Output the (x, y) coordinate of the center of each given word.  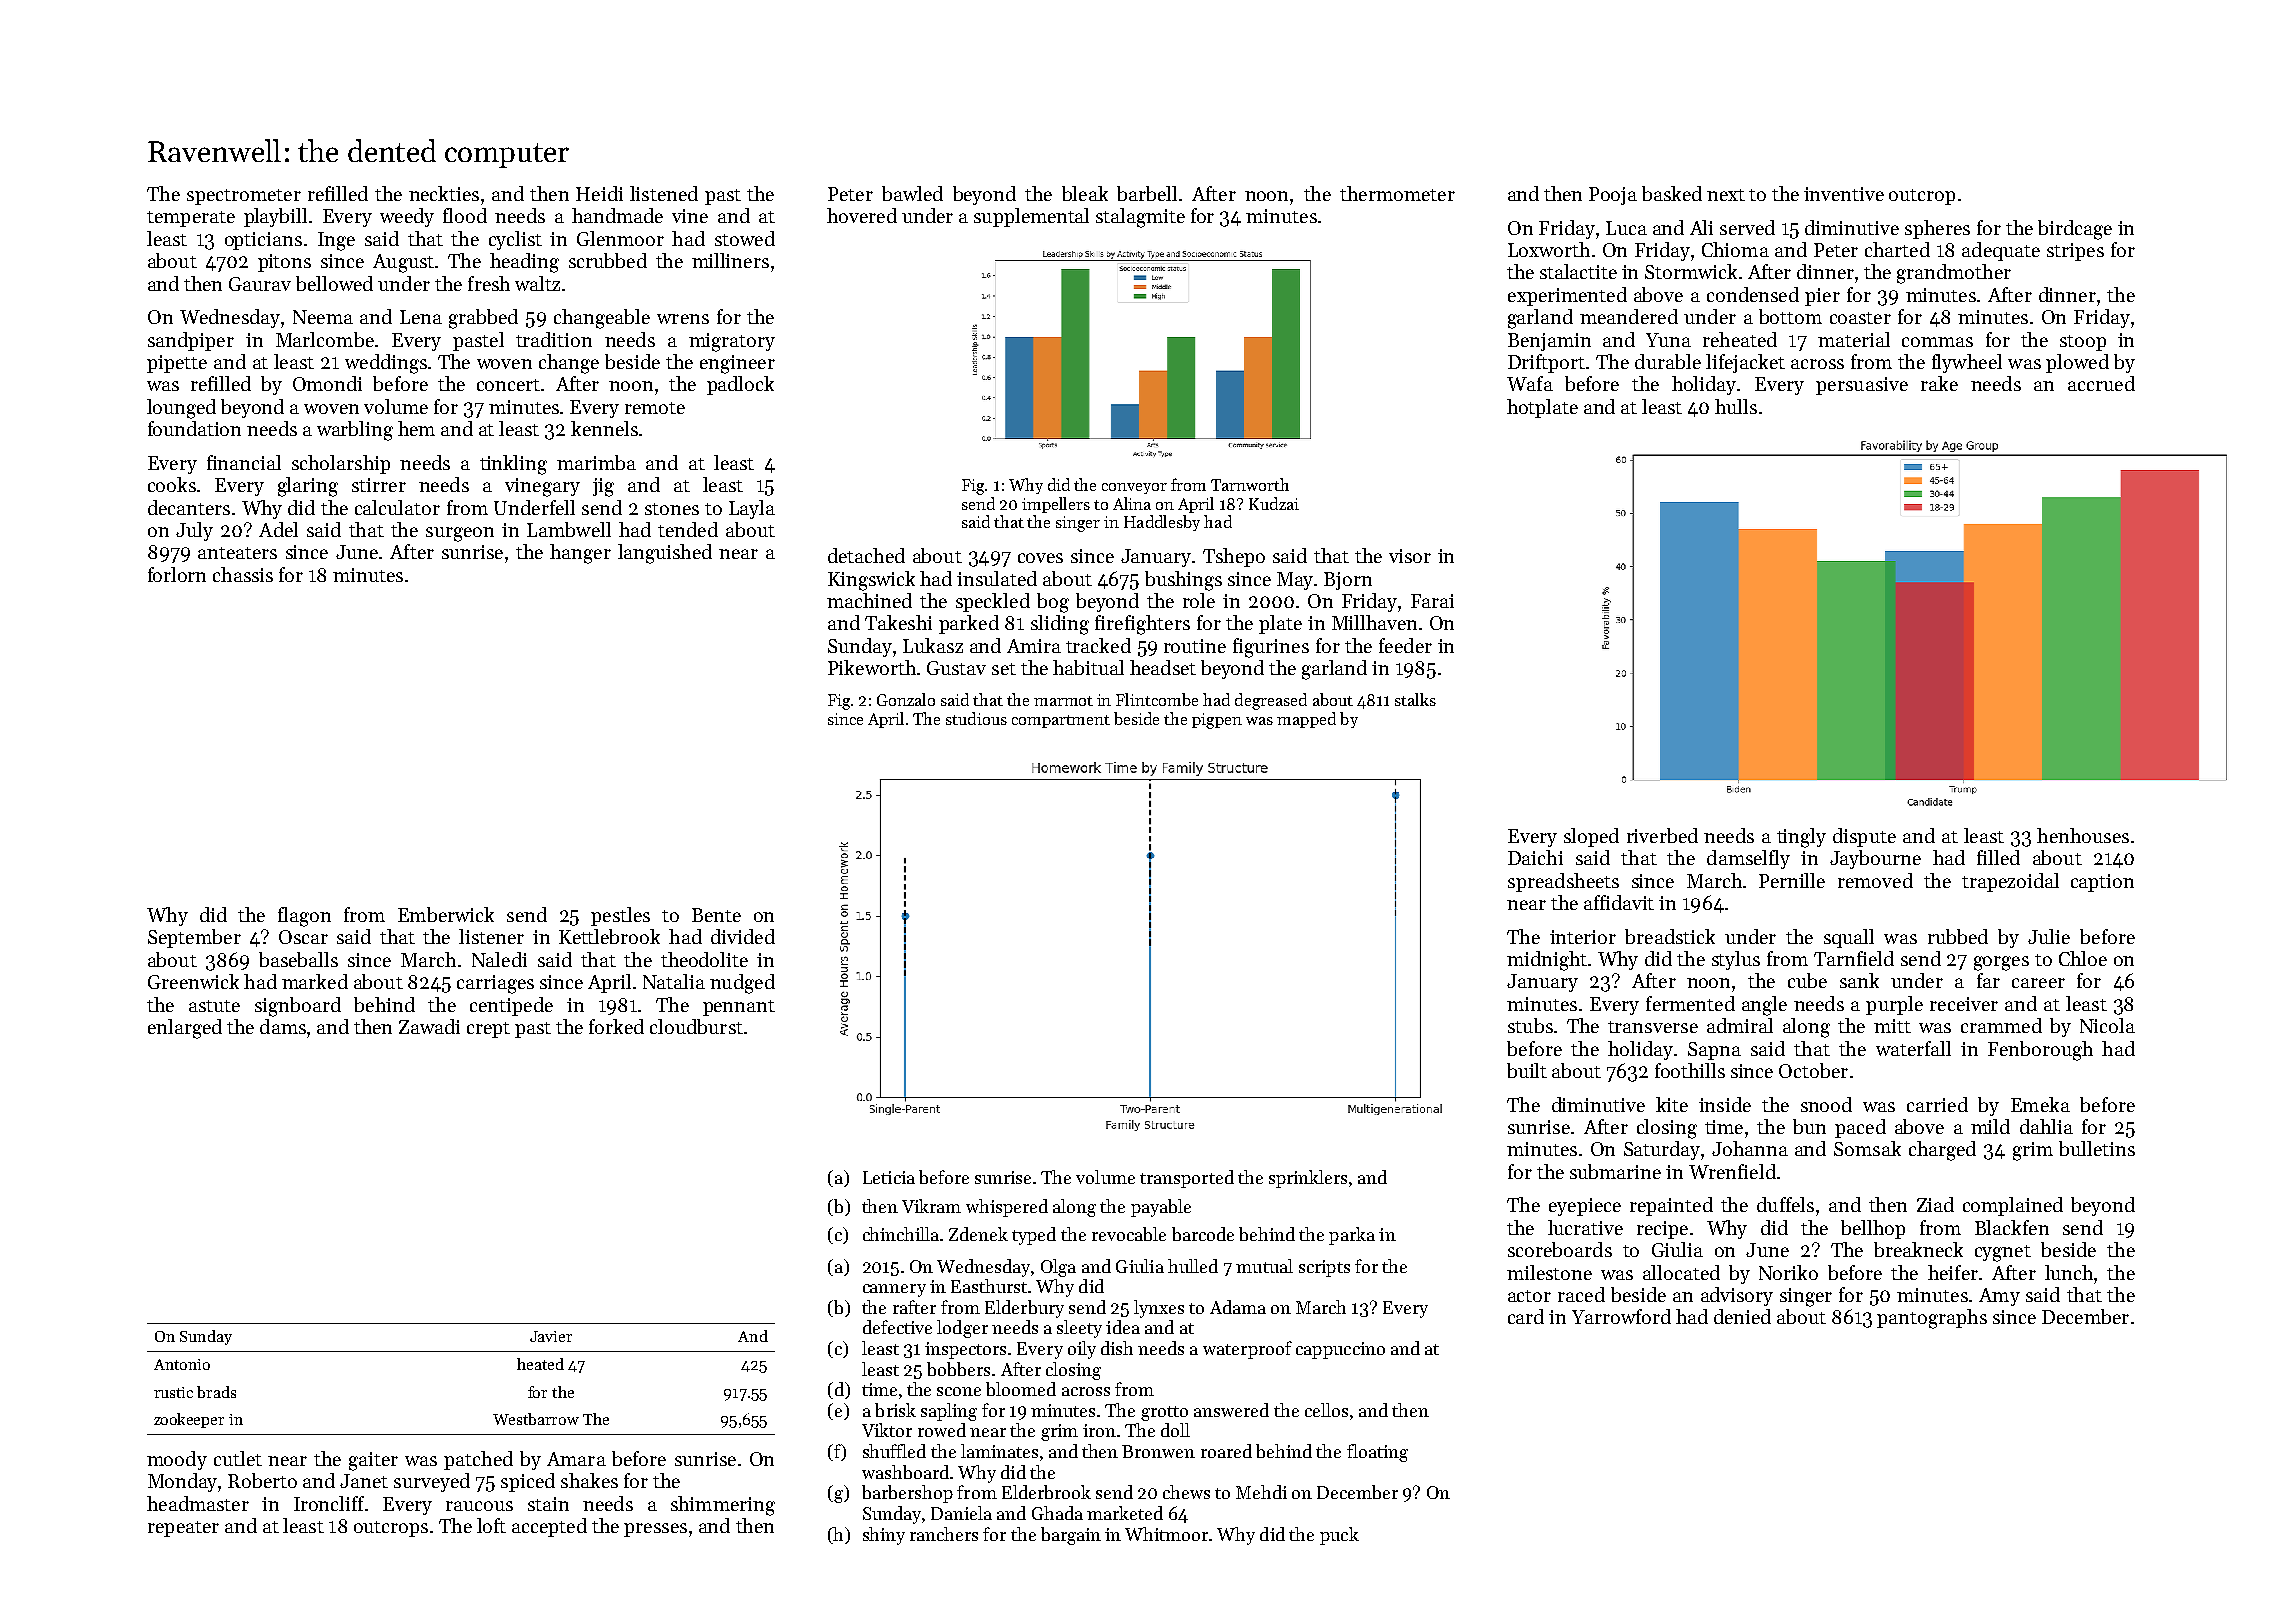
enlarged (185, 1029)
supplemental (1031, 217)
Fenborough (2040, 1051)
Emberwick (446, 914)
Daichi (1535, 857)
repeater (183, 1529)
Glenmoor (620, 238)
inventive (1844, 194)
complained (2013, 1206)
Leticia (889, 1177)
